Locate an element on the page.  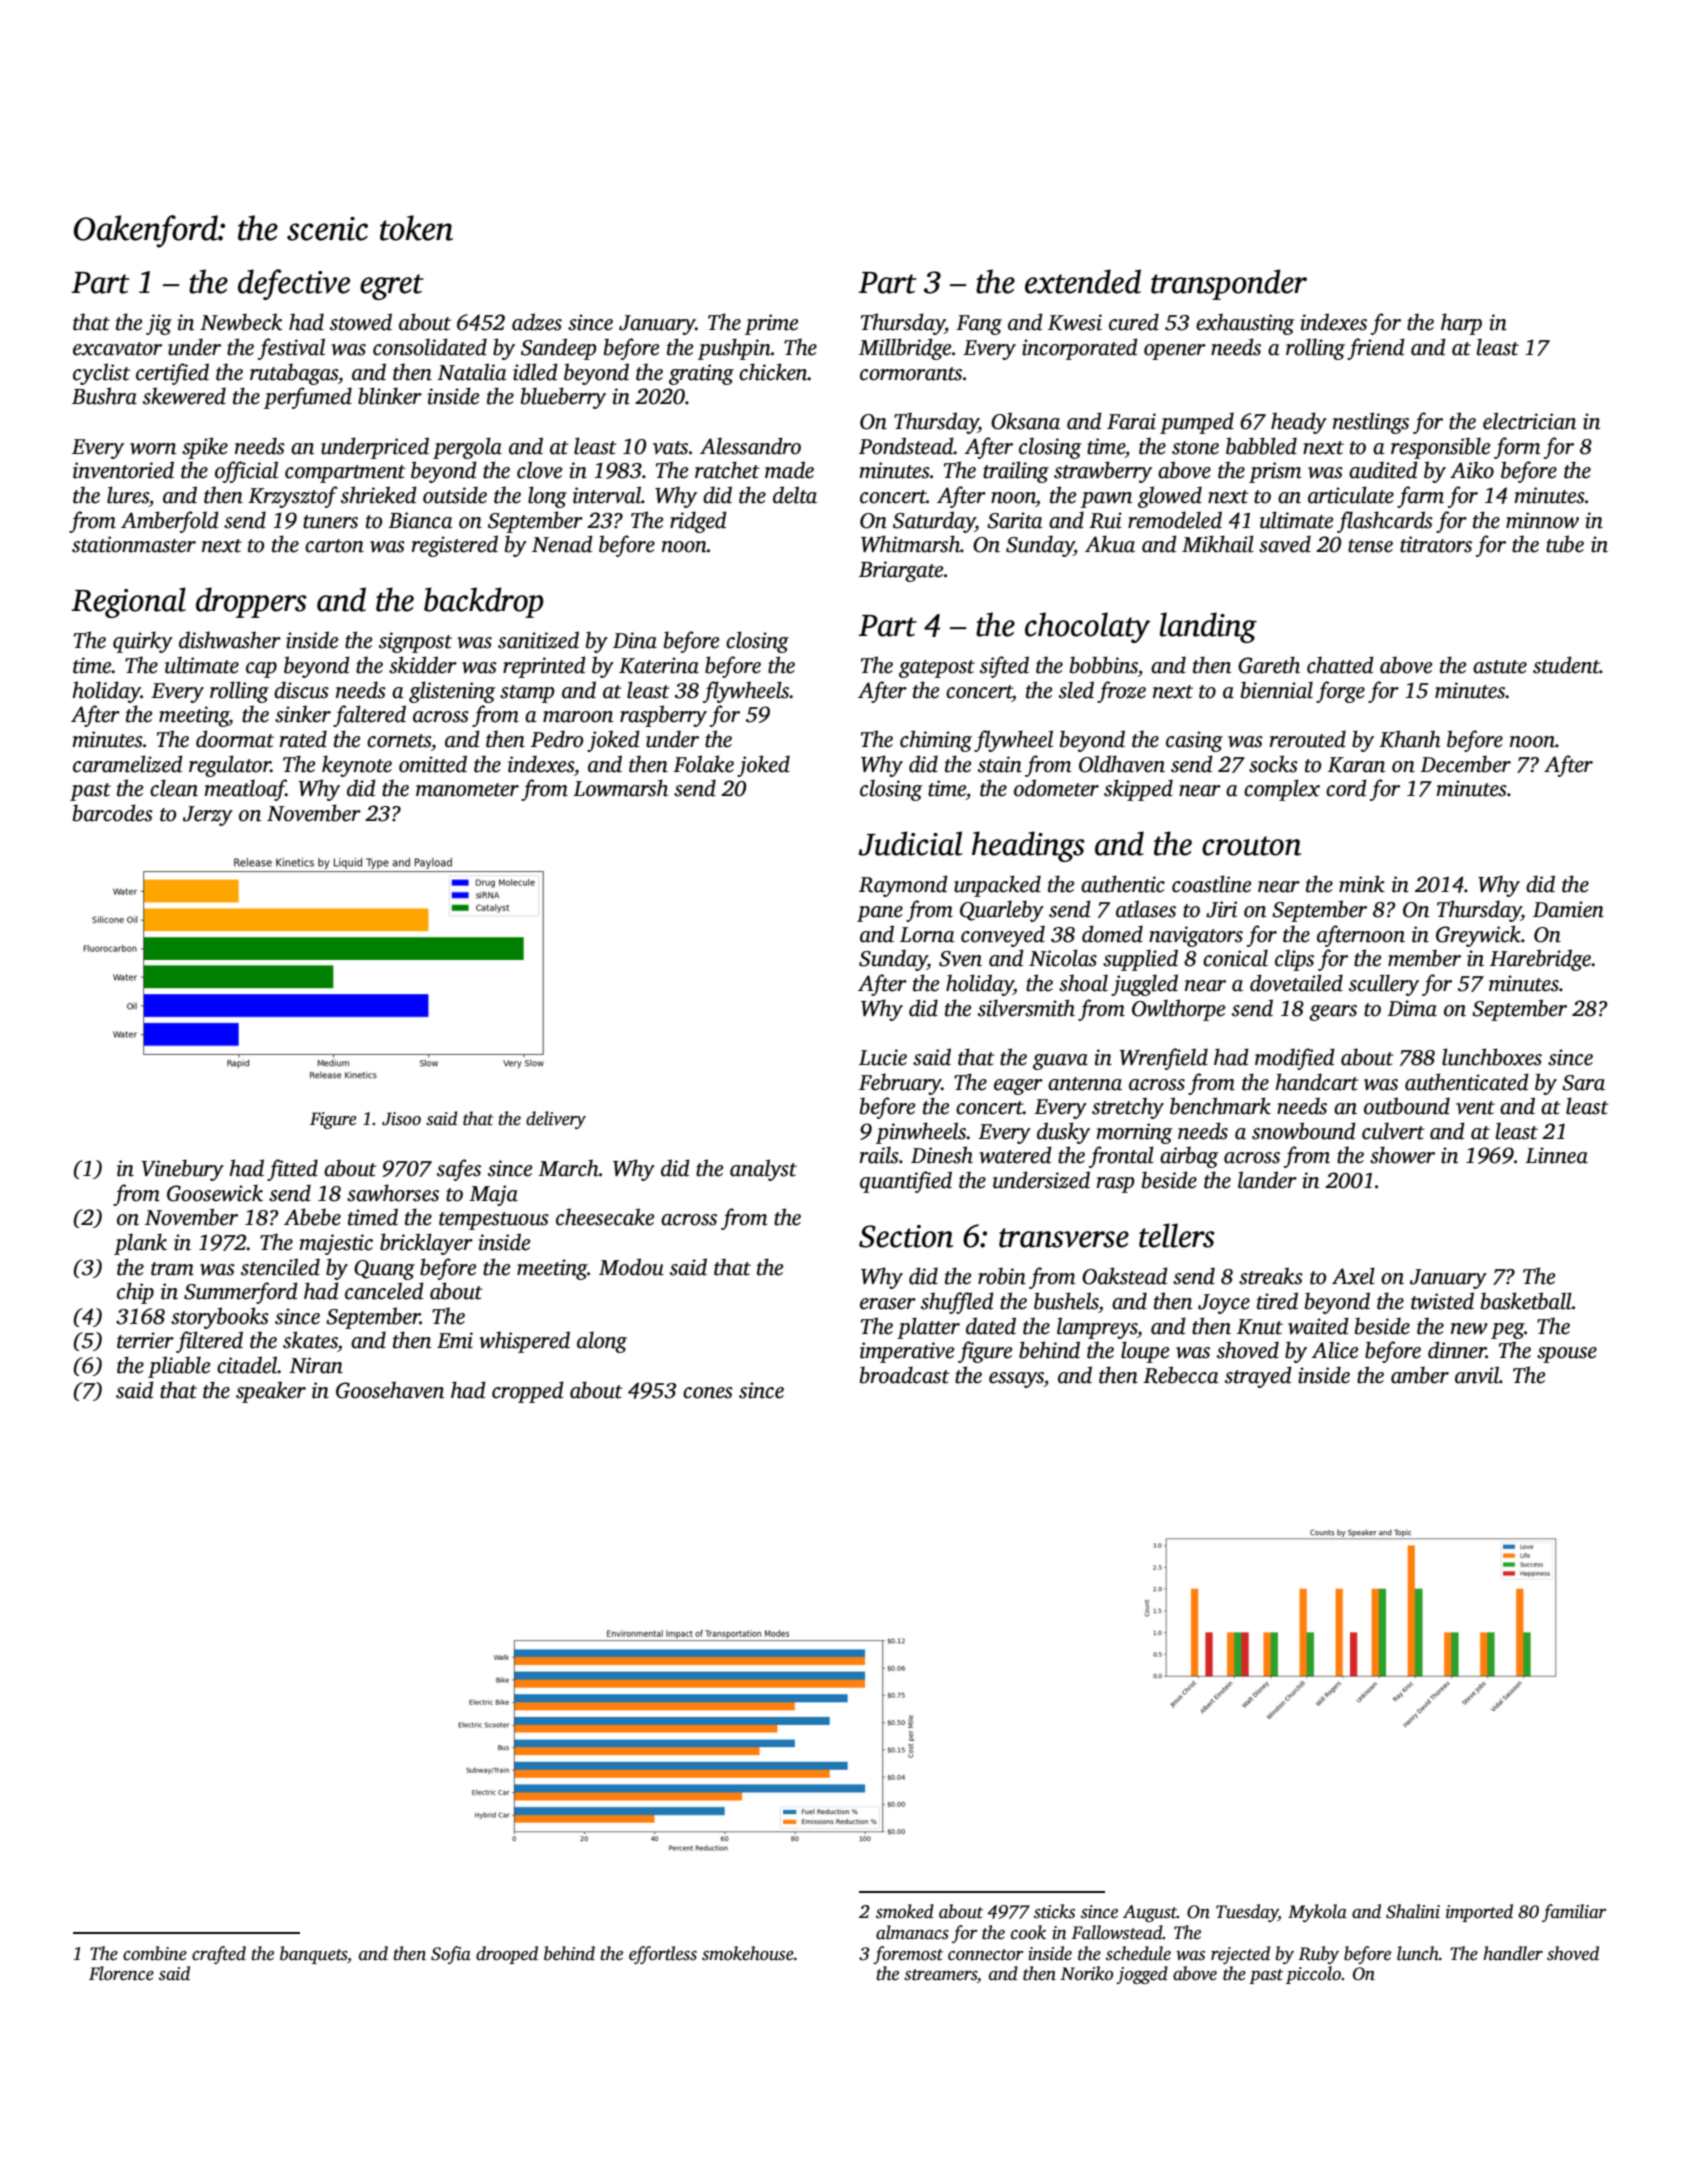
pliable is located at coordinates (179, 1367).
